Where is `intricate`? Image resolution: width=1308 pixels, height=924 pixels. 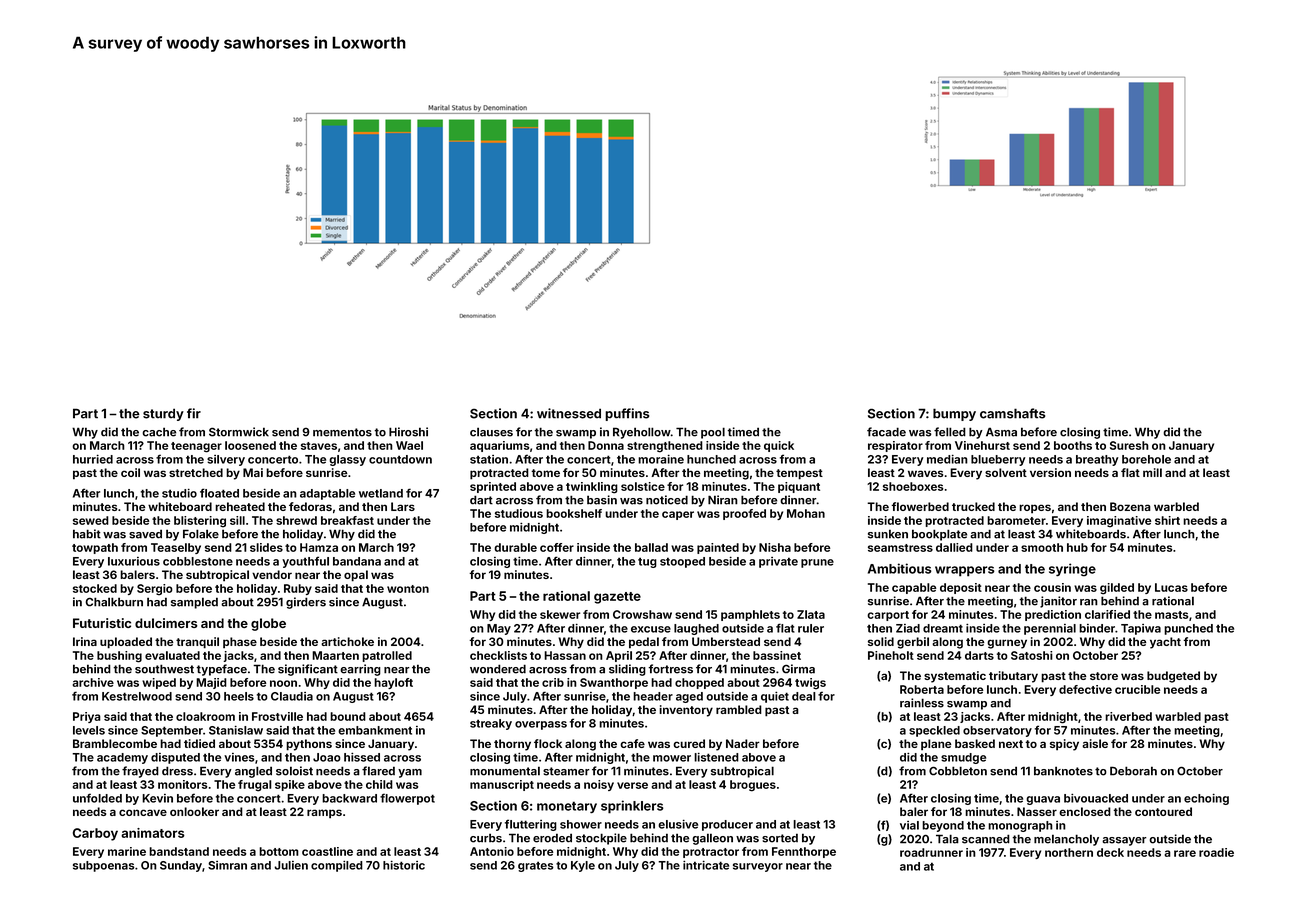 intricate is located at coordinates (706, 865).
